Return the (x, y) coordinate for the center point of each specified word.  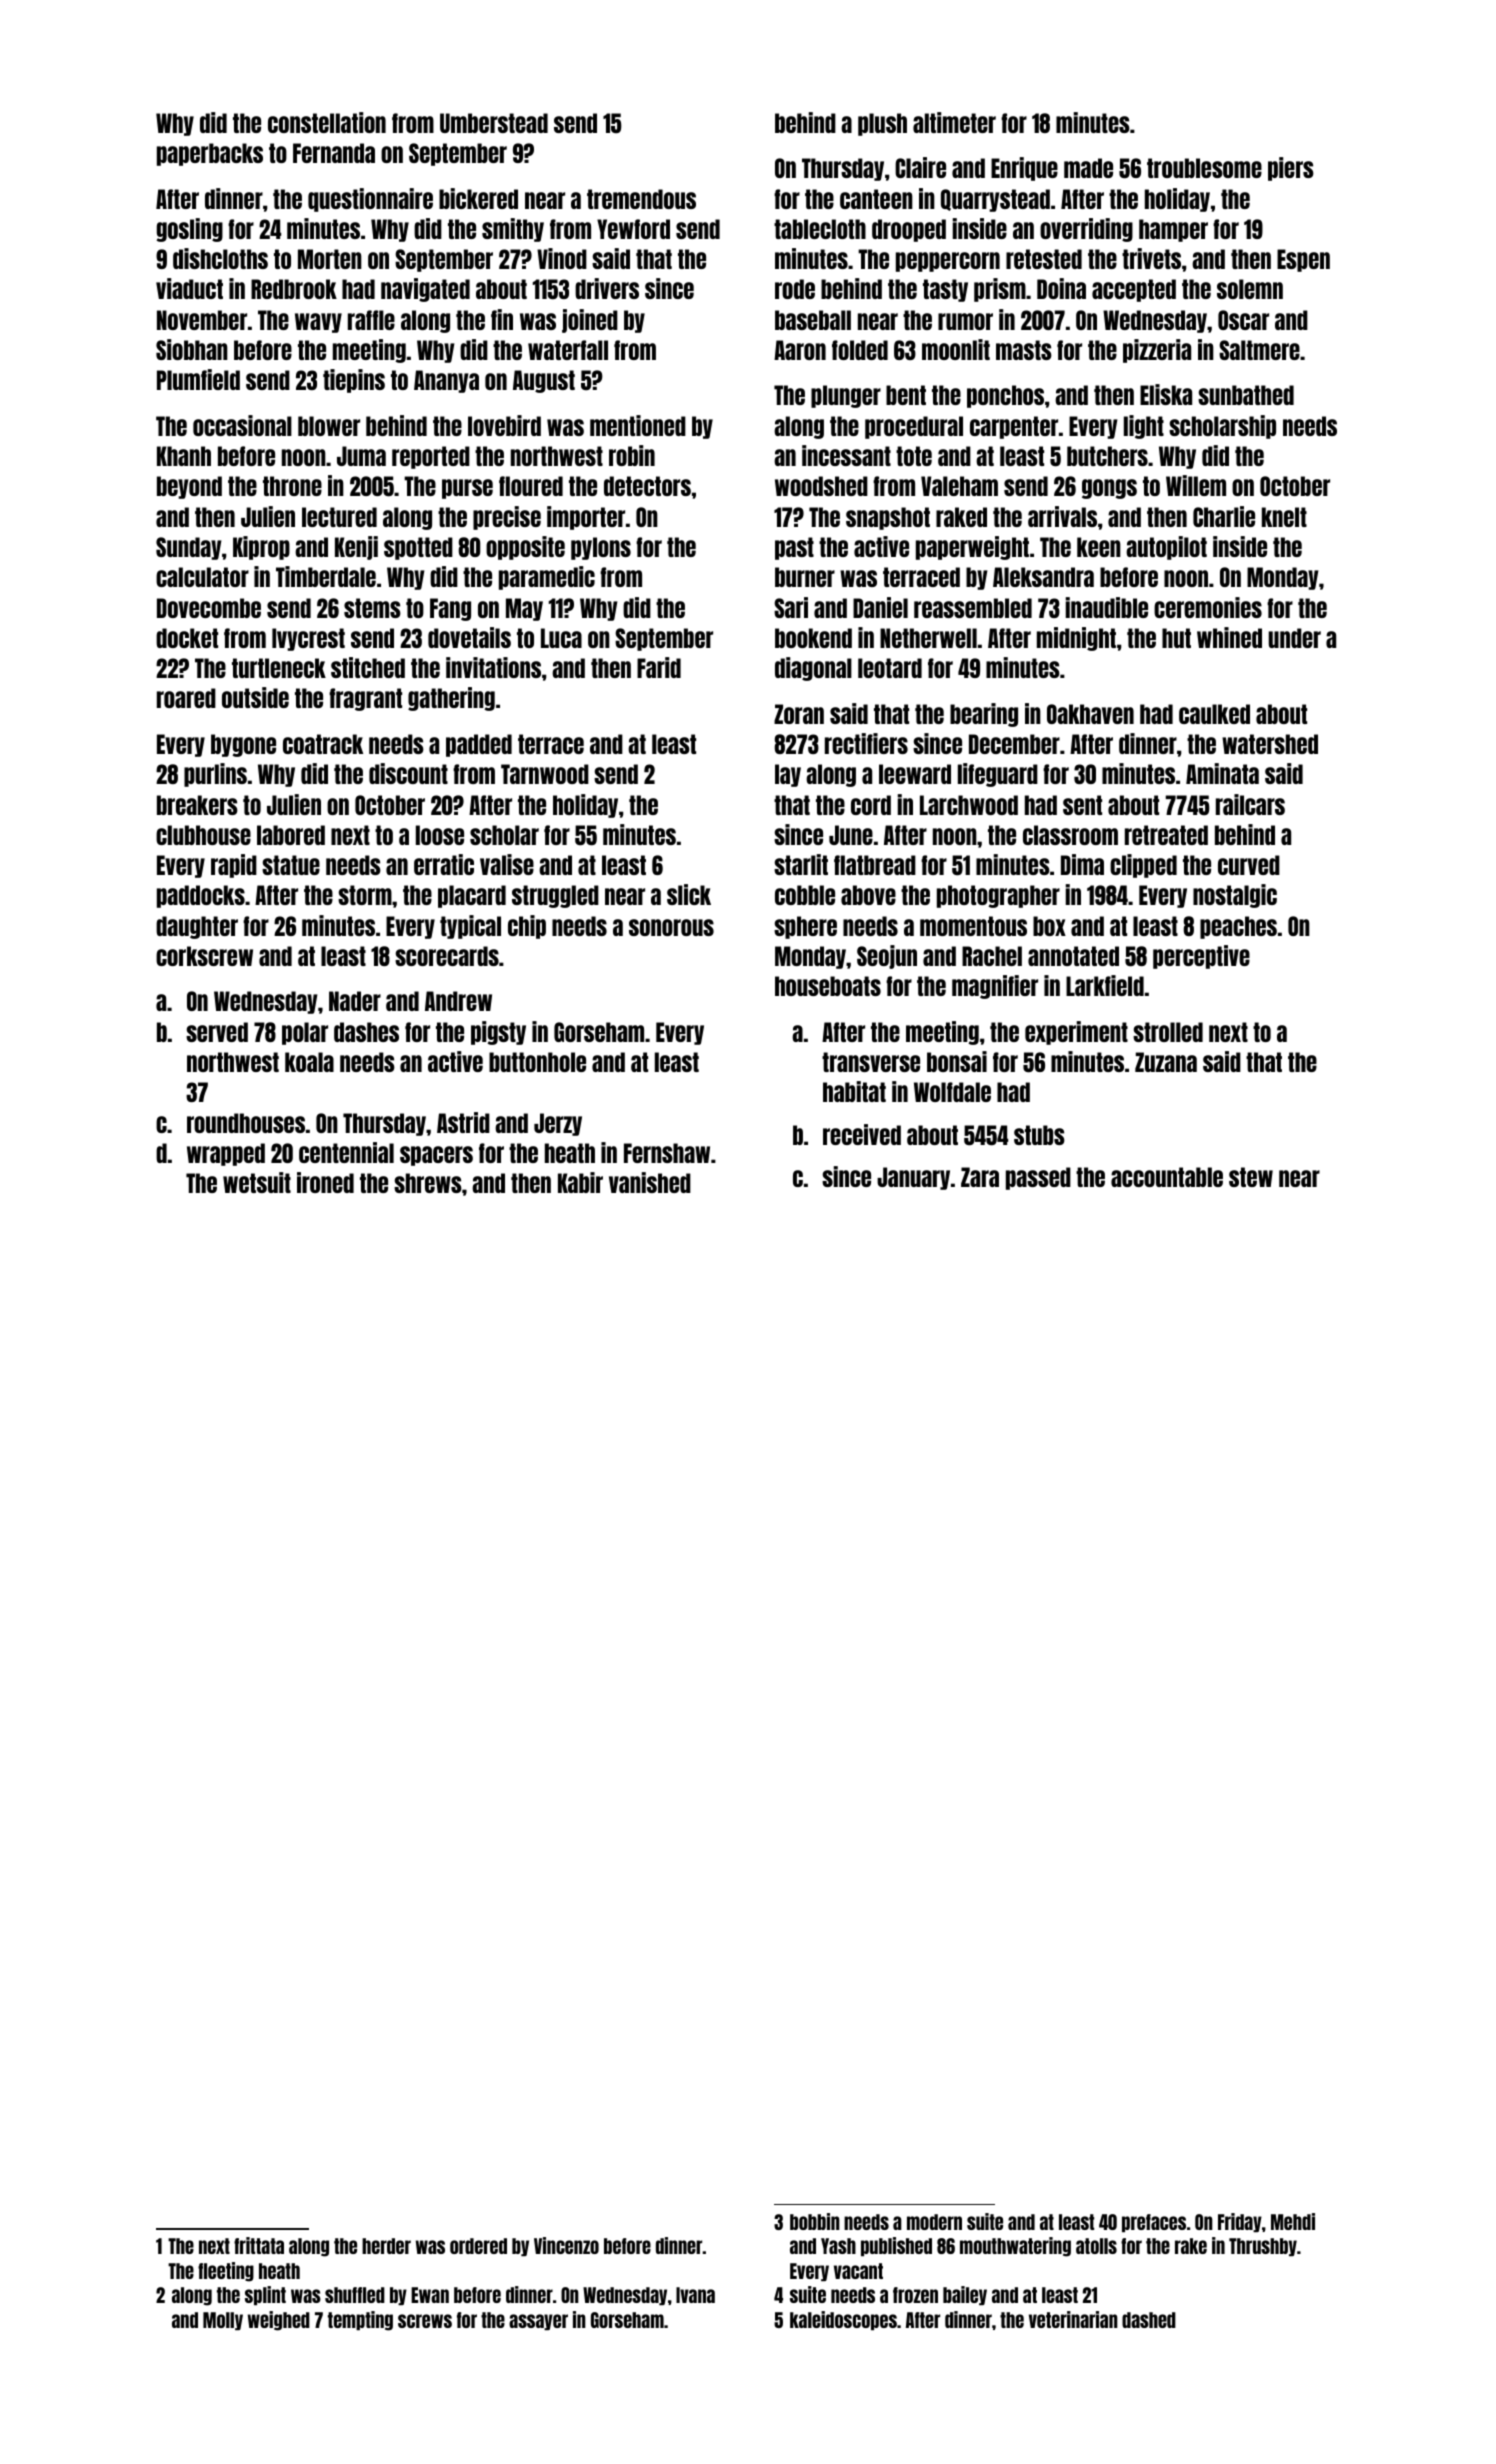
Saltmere (1259, 350)
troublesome (1204, 168)
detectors (647, 486)
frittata (259, 2245)
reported (431, 457)
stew (1251, 1177)
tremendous (641, 199)
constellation (327, 122)
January (913, 1178)
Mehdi (1293, 2221)
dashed (1149, 2320)
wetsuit (257, 1182)
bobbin (815, 2221)
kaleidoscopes (843, 2320)
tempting (360, 2321)
